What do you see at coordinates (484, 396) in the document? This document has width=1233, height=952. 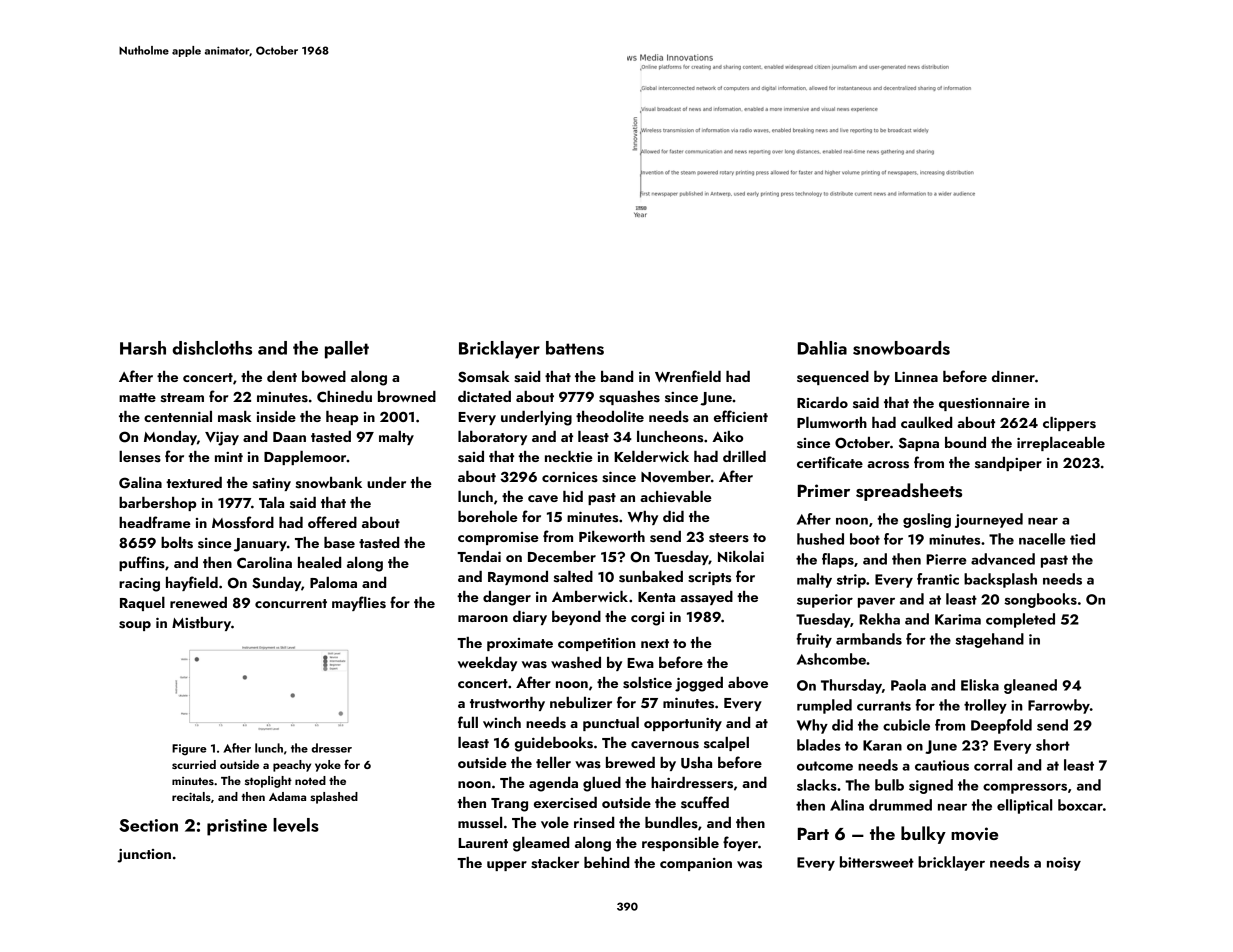 I see `dictated` at bounding box center [484, 396].
